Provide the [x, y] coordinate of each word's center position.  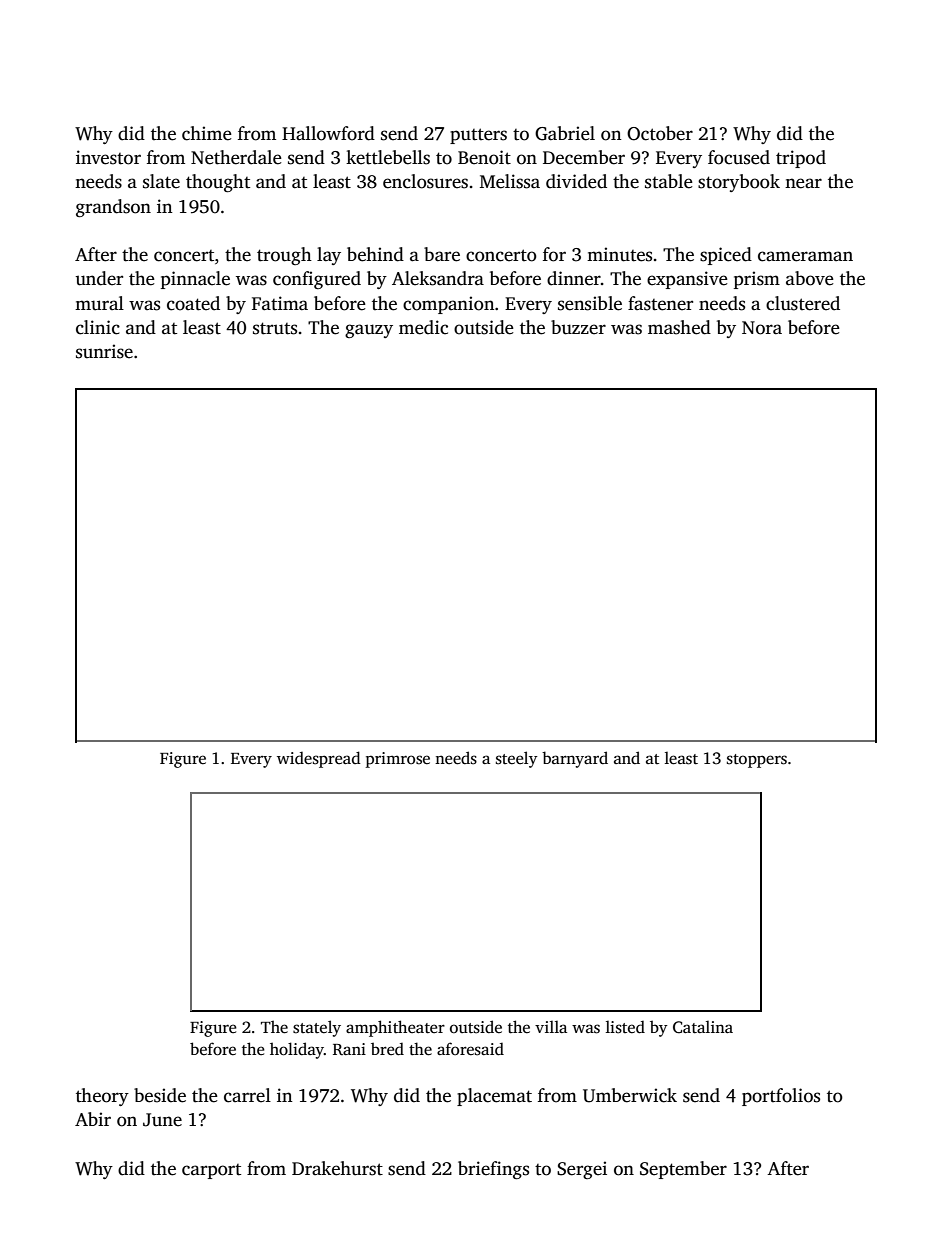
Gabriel [565, 133]
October [660, 133]
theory [102, 1097]
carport [211, 1171]
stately [317, 1028]
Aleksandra [438, 278]
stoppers [757, 761]
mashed [679, 327]
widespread [319, 759]
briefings [493, 1170]
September [683, 1170]
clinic [98, 327]
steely [517, 759]
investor [108, 157]
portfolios [781, 1097]
